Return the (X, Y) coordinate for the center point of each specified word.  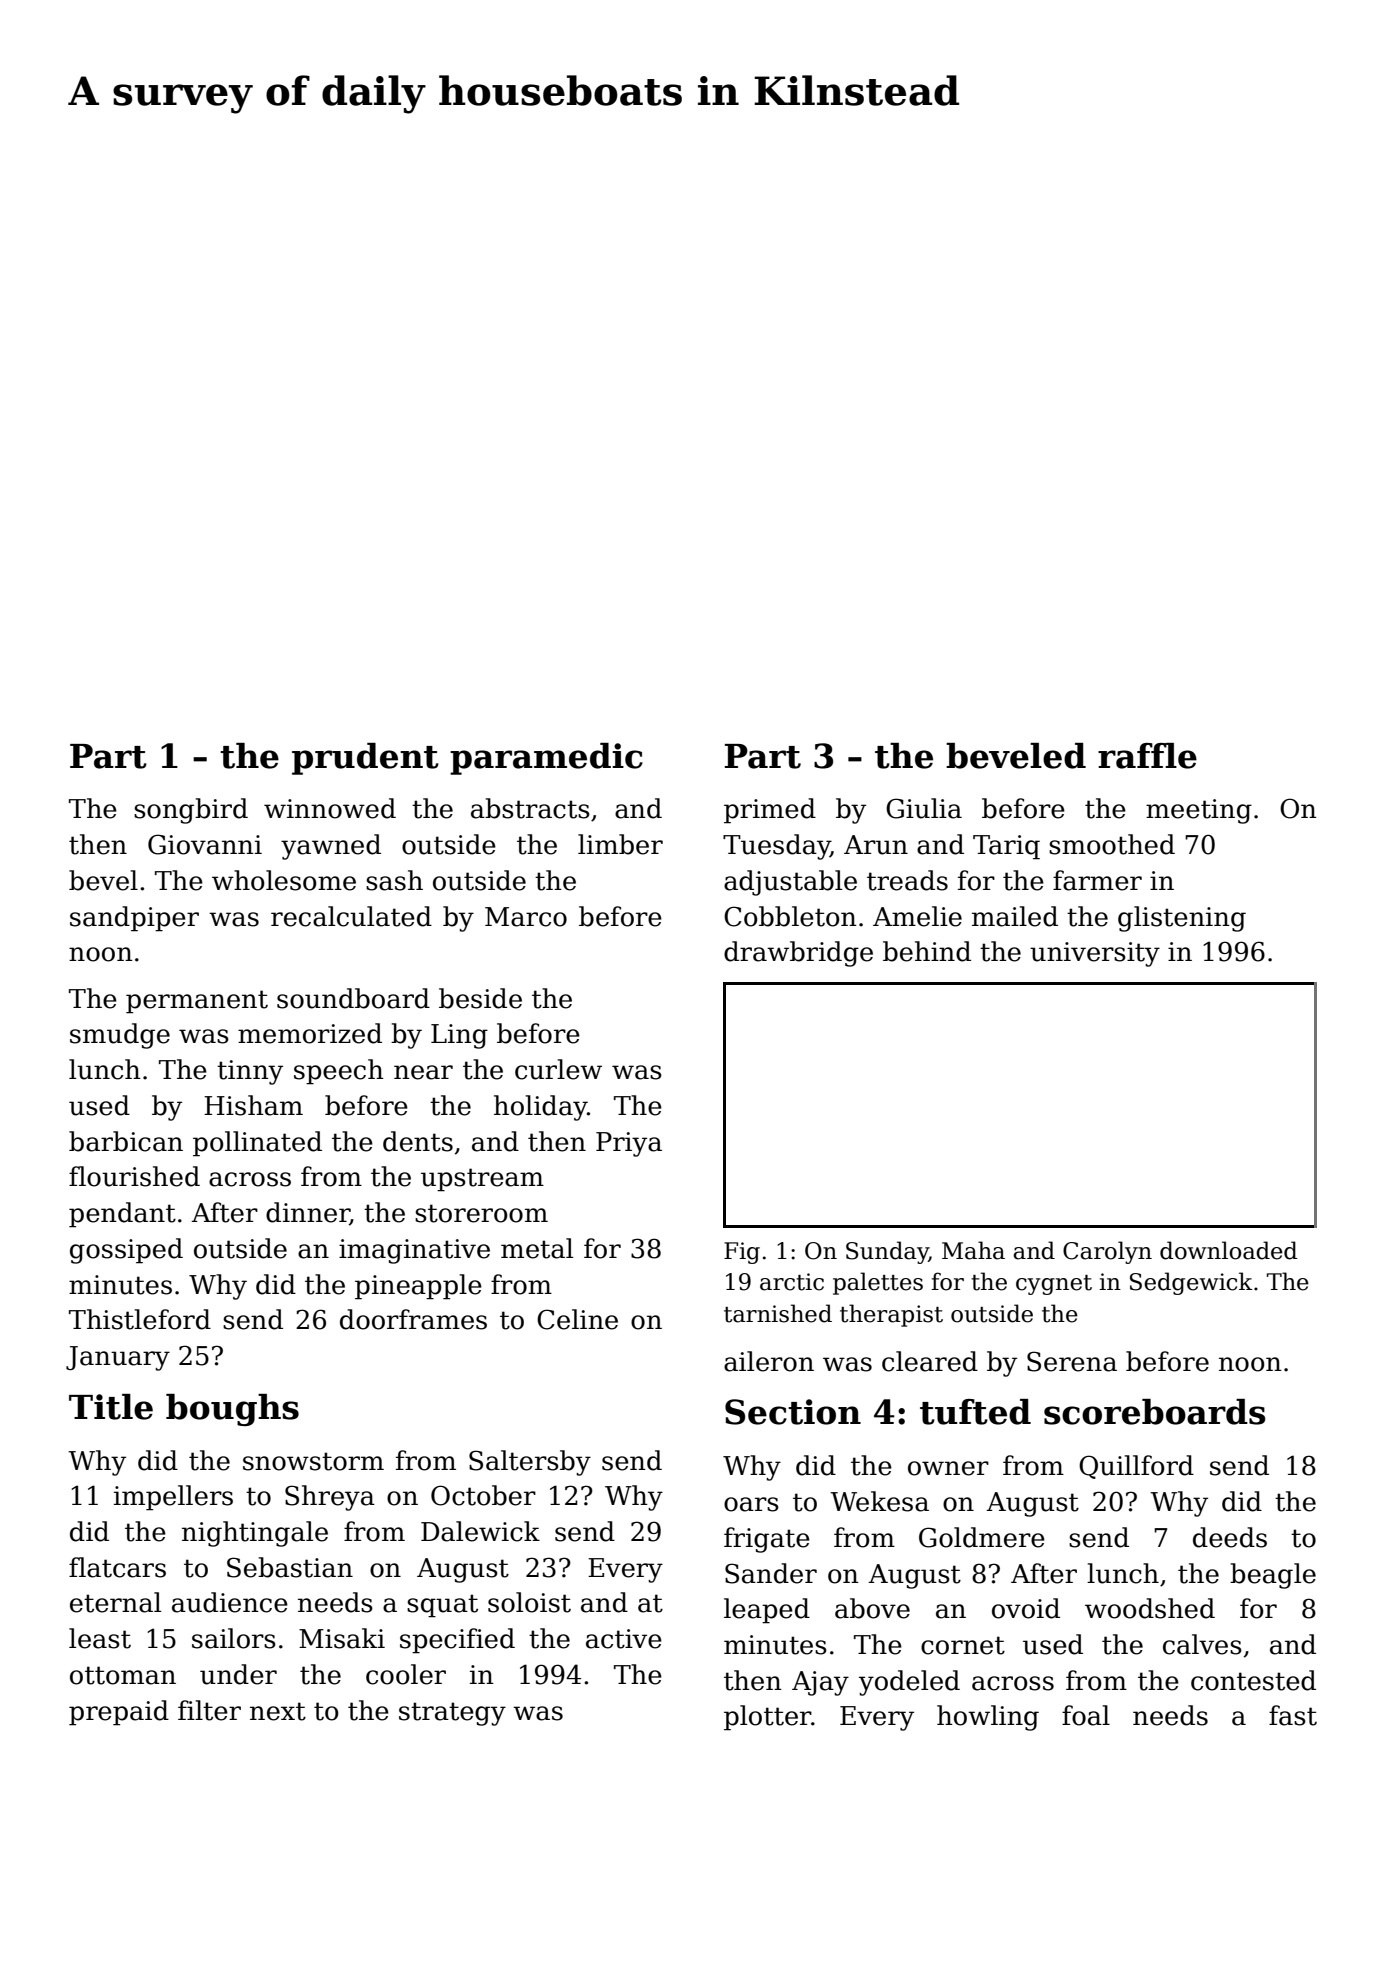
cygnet (1054, 1285)
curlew (558, 1069)
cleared (930, 1361)
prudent (365, 759)
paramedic (546, 759)
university (1095, 954)
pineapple (418, 1287)
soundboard (353, 998)
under (238, 1674)
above (872, 1608)
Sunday (887, 1252)
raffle (1147, 756)
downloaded (1228, 1250)
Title (111, 1407)
